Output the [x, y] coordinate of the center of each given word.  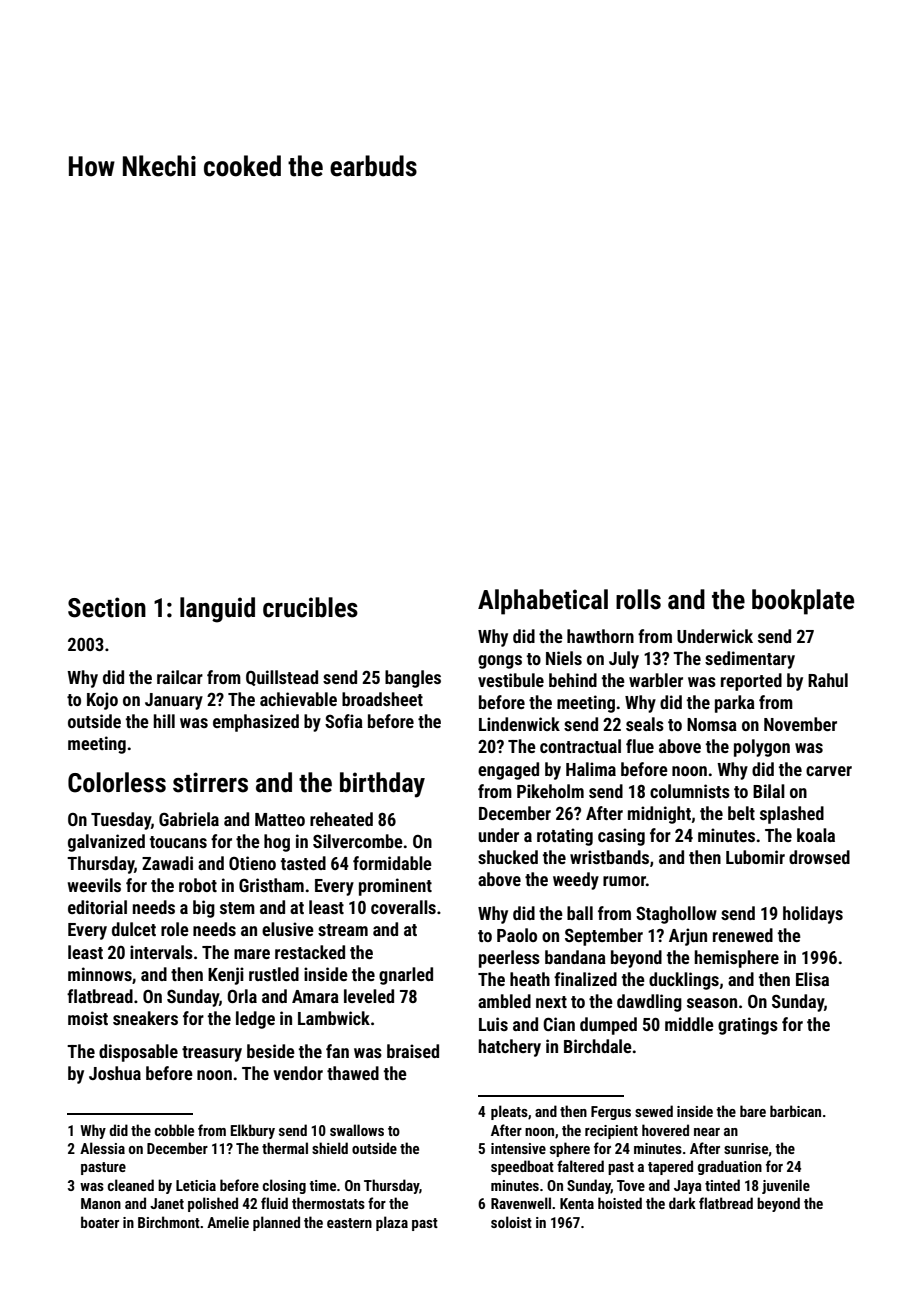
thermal [285, 1148]
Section [107, 607]
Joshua [115, 1073]
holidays [813, 915]
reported [751, 682]
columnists [690, 791]
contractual [580, 746]
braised [413, 1051]
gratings [748, 1026]
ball [580, 913]
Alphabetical [543, 602]
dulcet [134, 929]
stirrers [210, 782]
